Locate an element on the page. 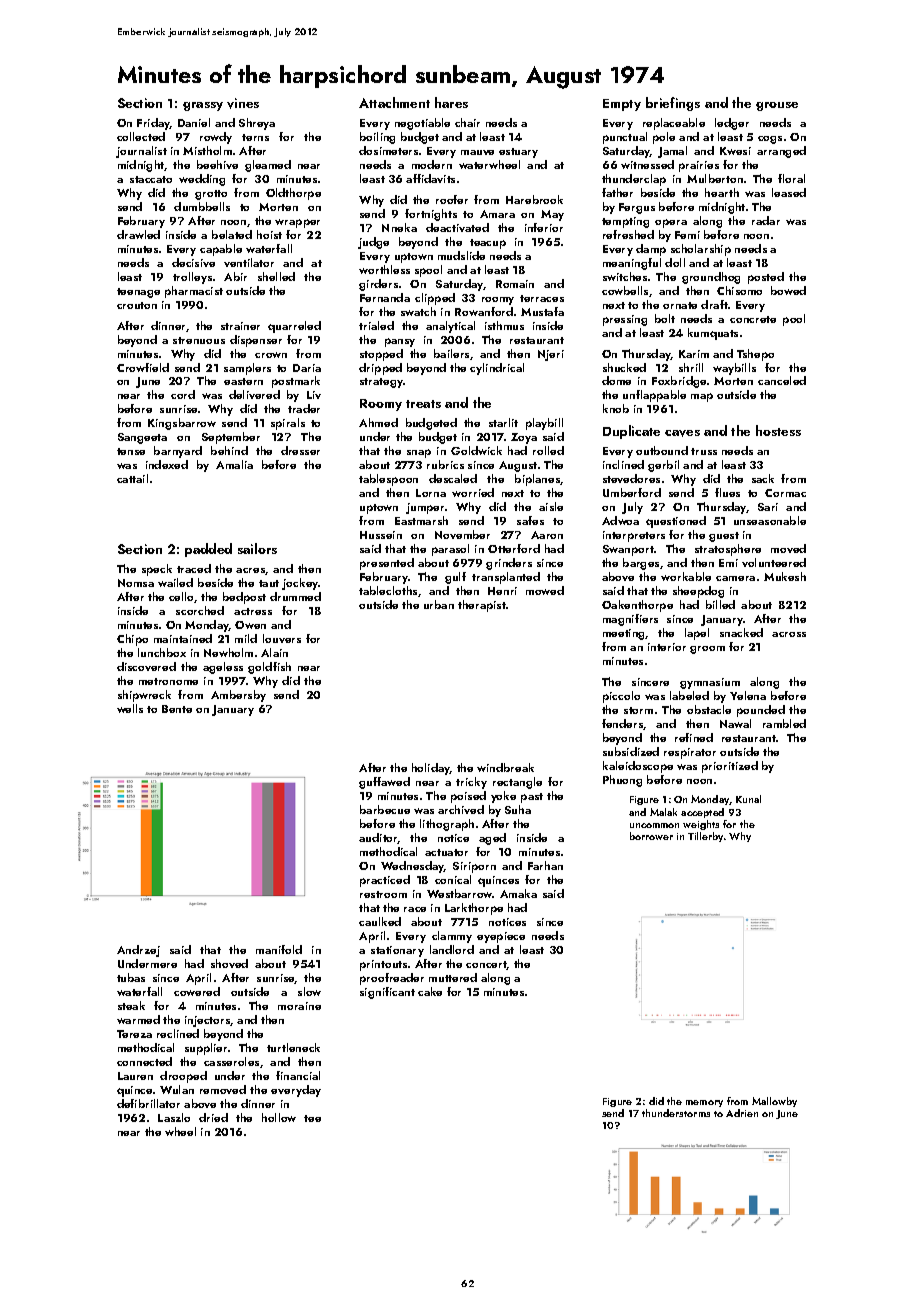 The width and height of the page is (924, 1308). holiday is located at coordinates (431, 769).
